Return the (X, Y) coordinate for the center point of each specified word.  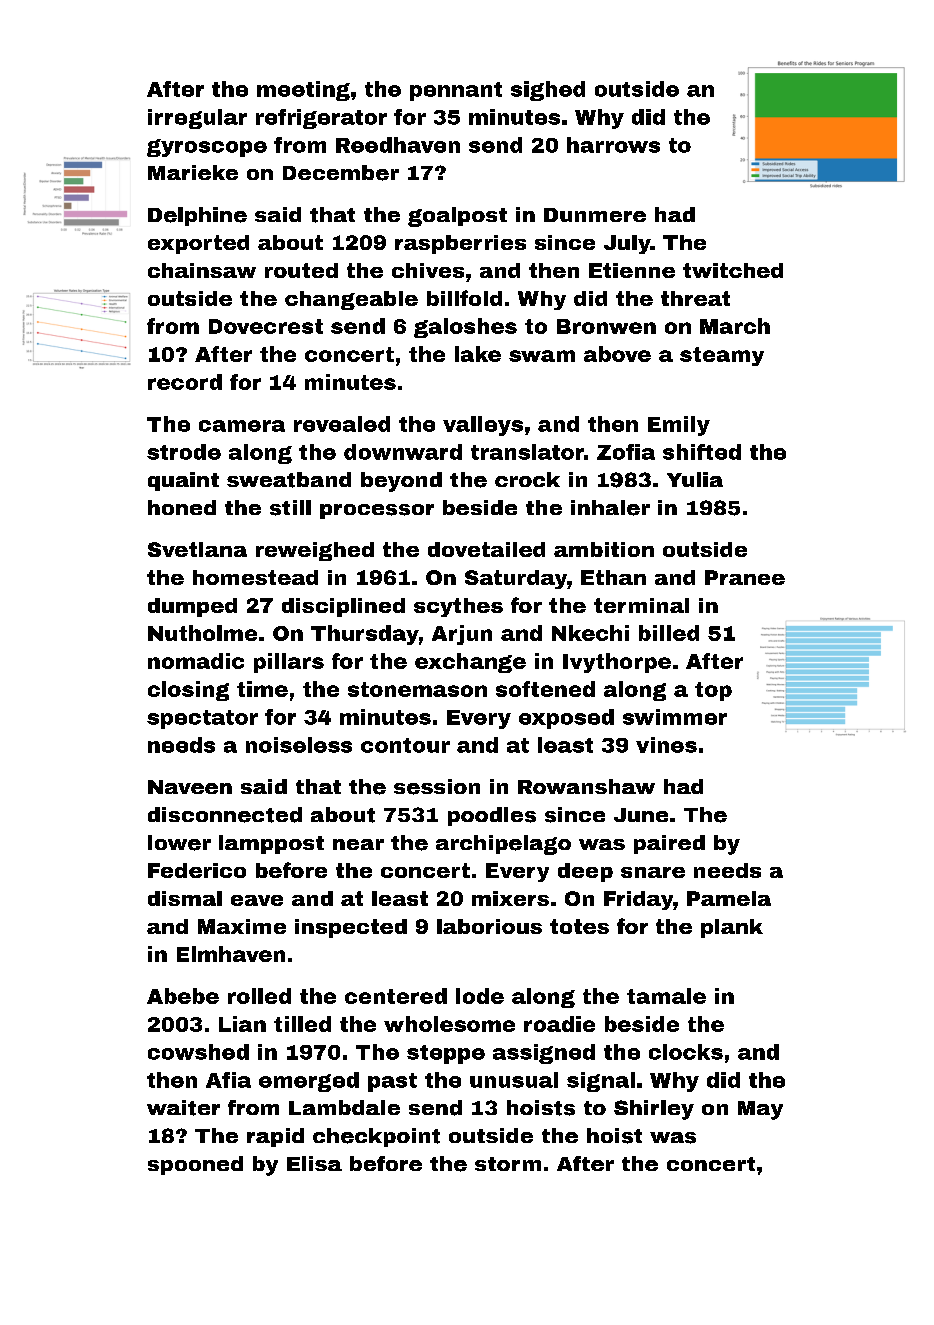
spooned (195, 1165)
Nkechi (590, 633)
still (290, 508)
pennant (456, 91)
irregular (197, 119)
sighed (548, 91)
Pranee (745, 577)
